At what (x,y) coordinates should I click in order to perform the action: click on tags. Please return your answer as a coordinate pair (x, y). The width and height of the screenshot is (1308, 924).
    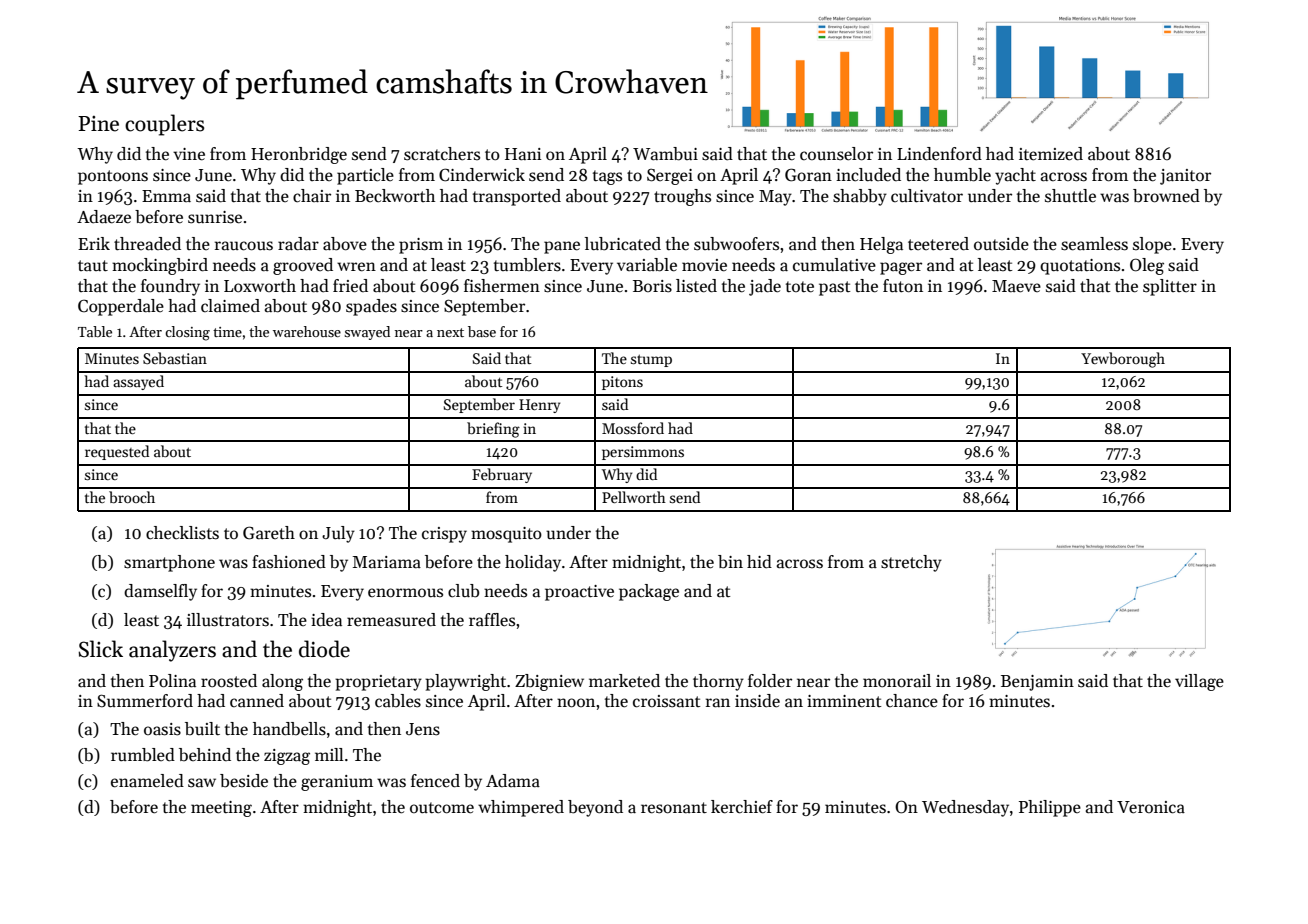
    Looking at the image, I should click on (607, 177).
